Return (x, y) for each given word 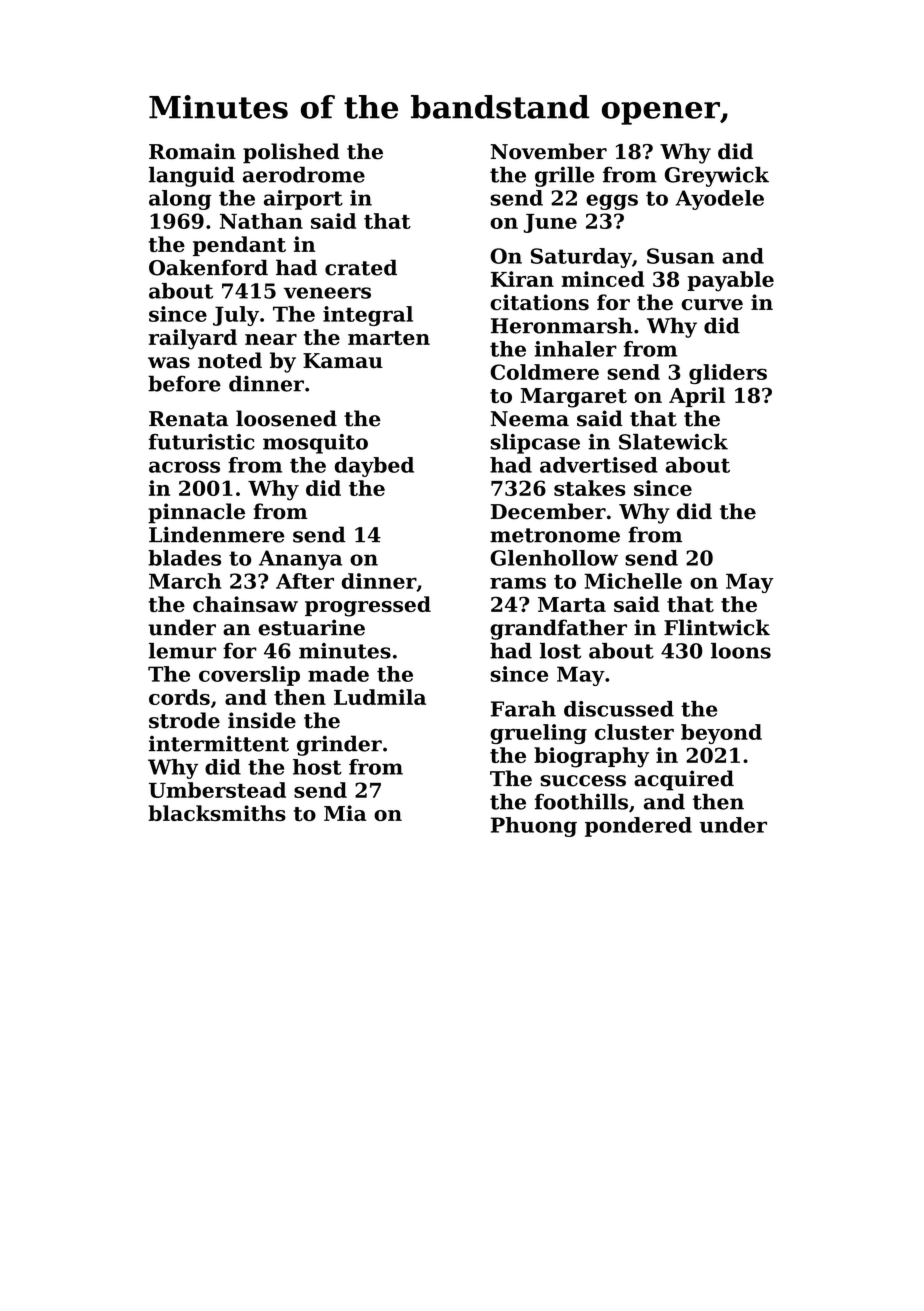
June (550, 223)
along (180, 200)
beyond (721, 734)
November (549, 151)
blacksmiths (217, 813)
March (185, 581)
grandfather (558, 629)
